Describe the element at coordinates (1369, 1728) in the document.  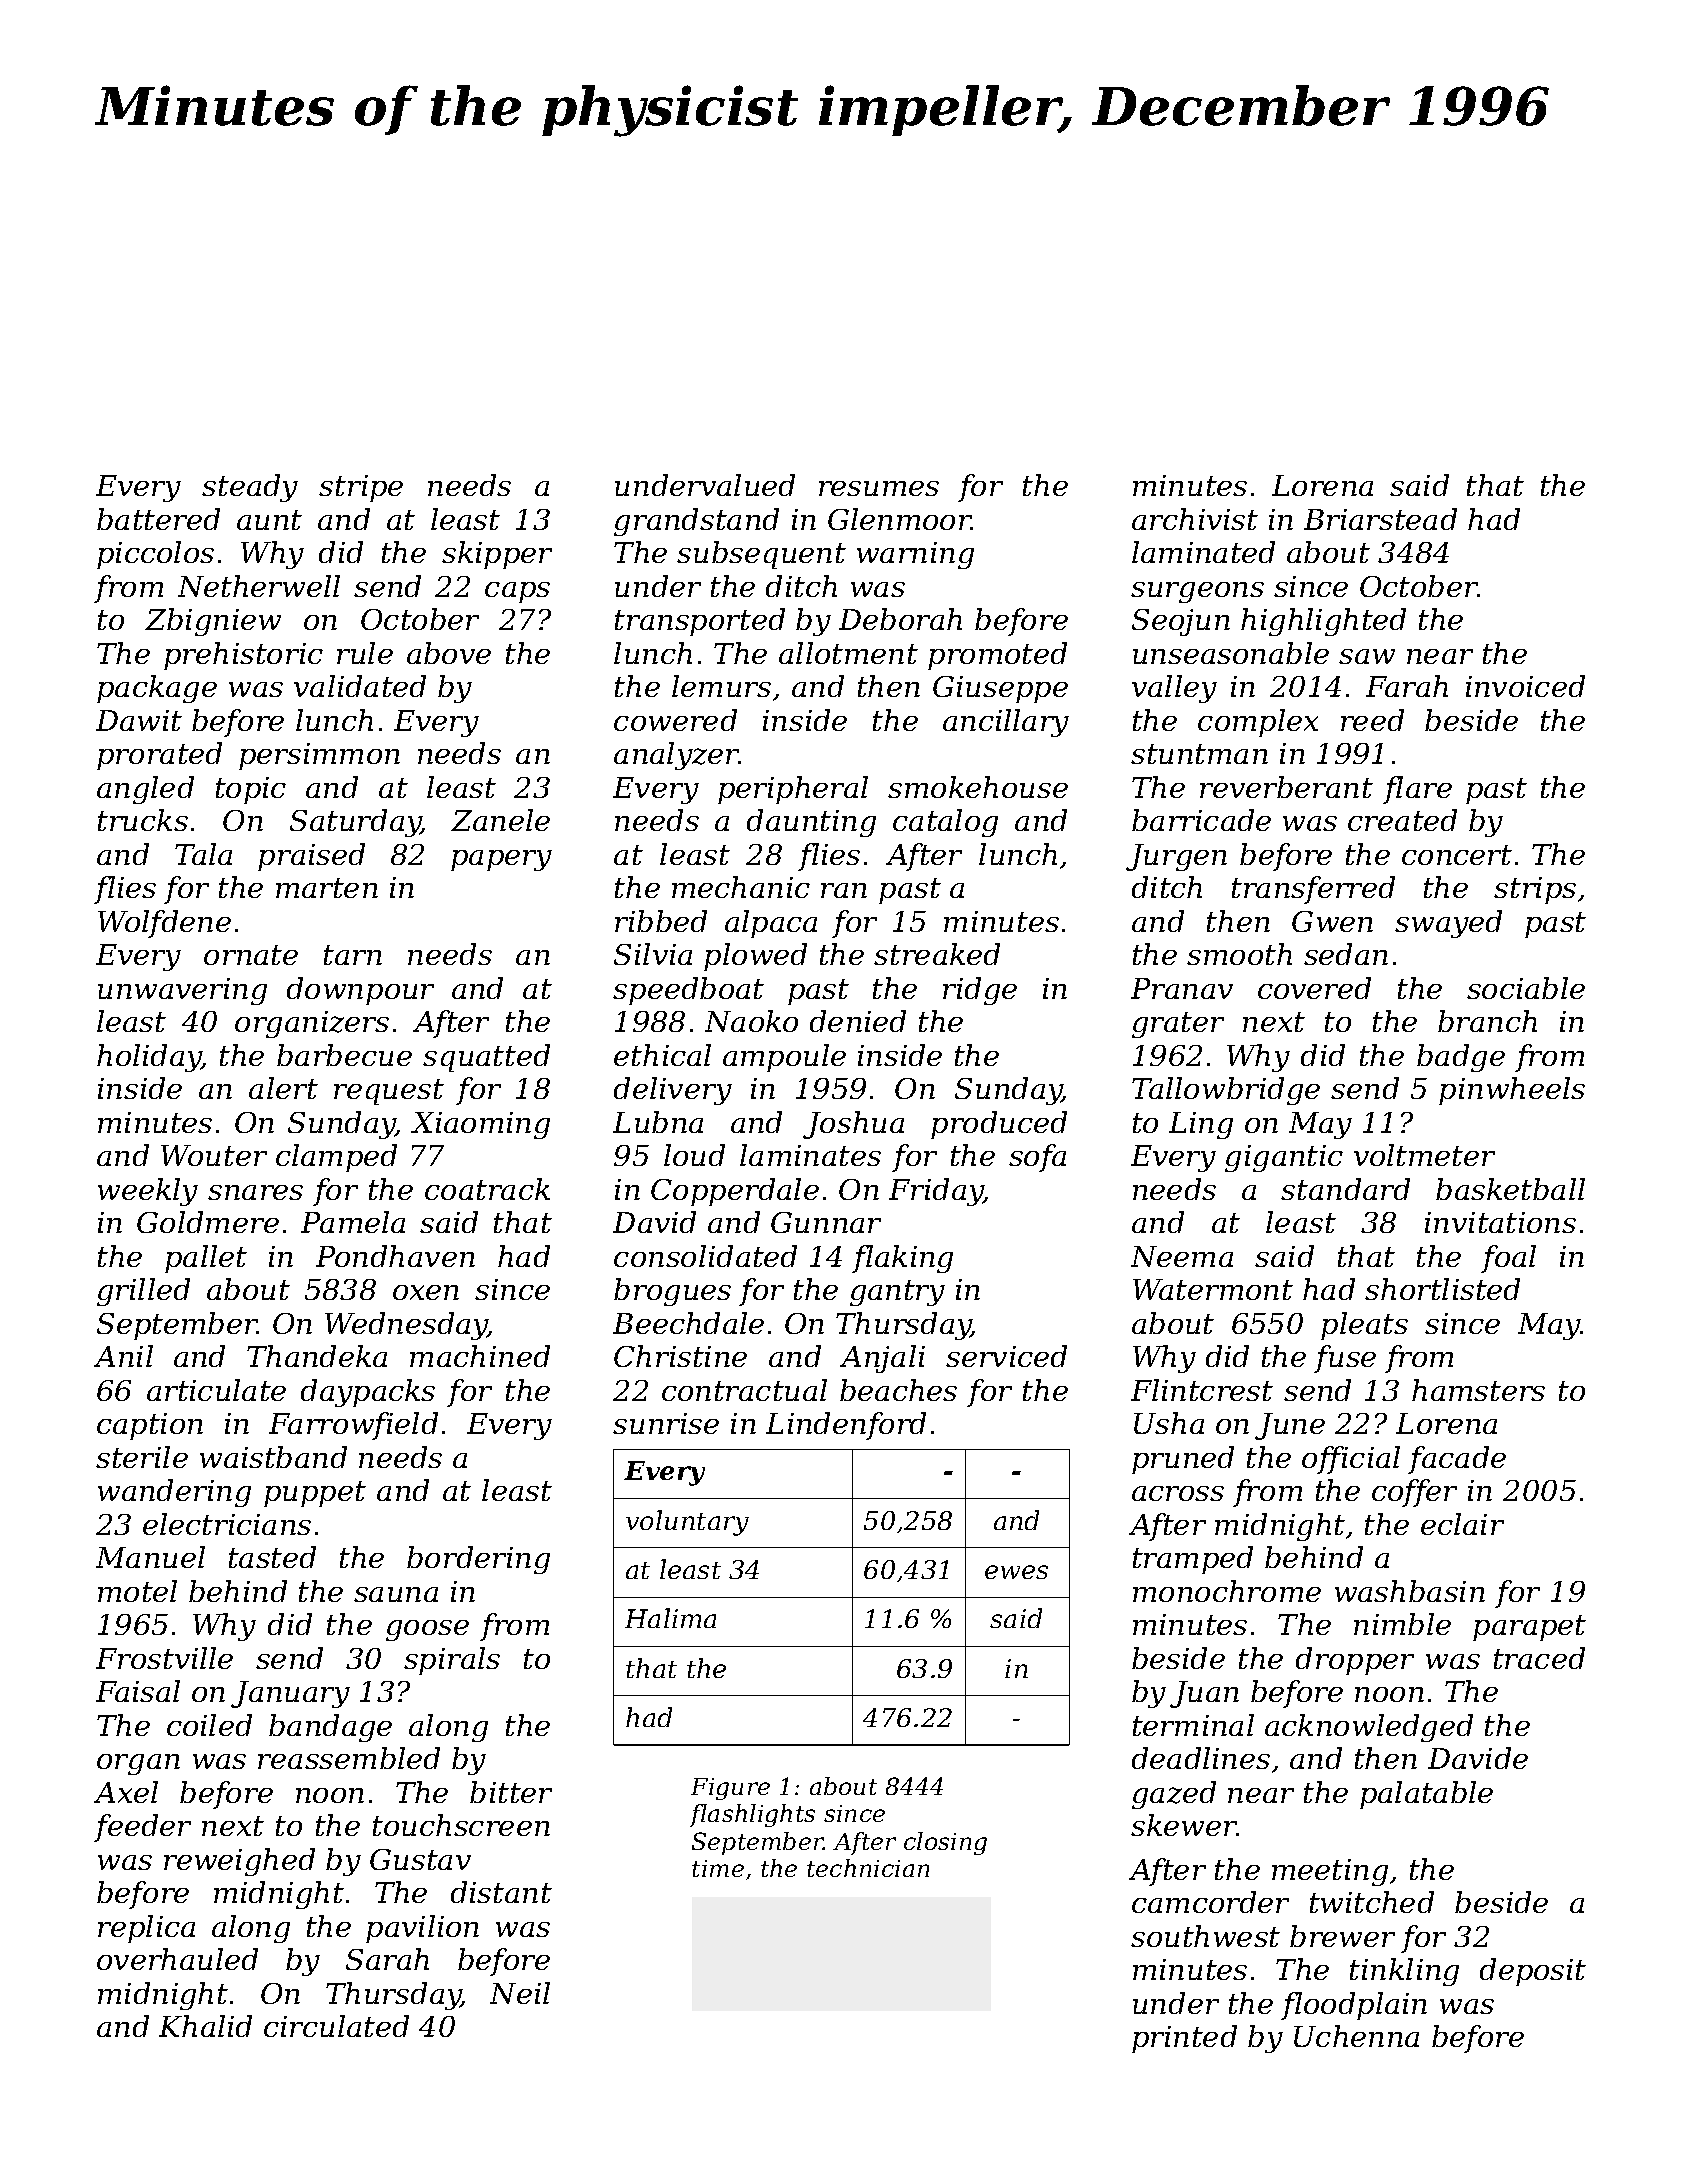
I see `acknowledged` at that location.
